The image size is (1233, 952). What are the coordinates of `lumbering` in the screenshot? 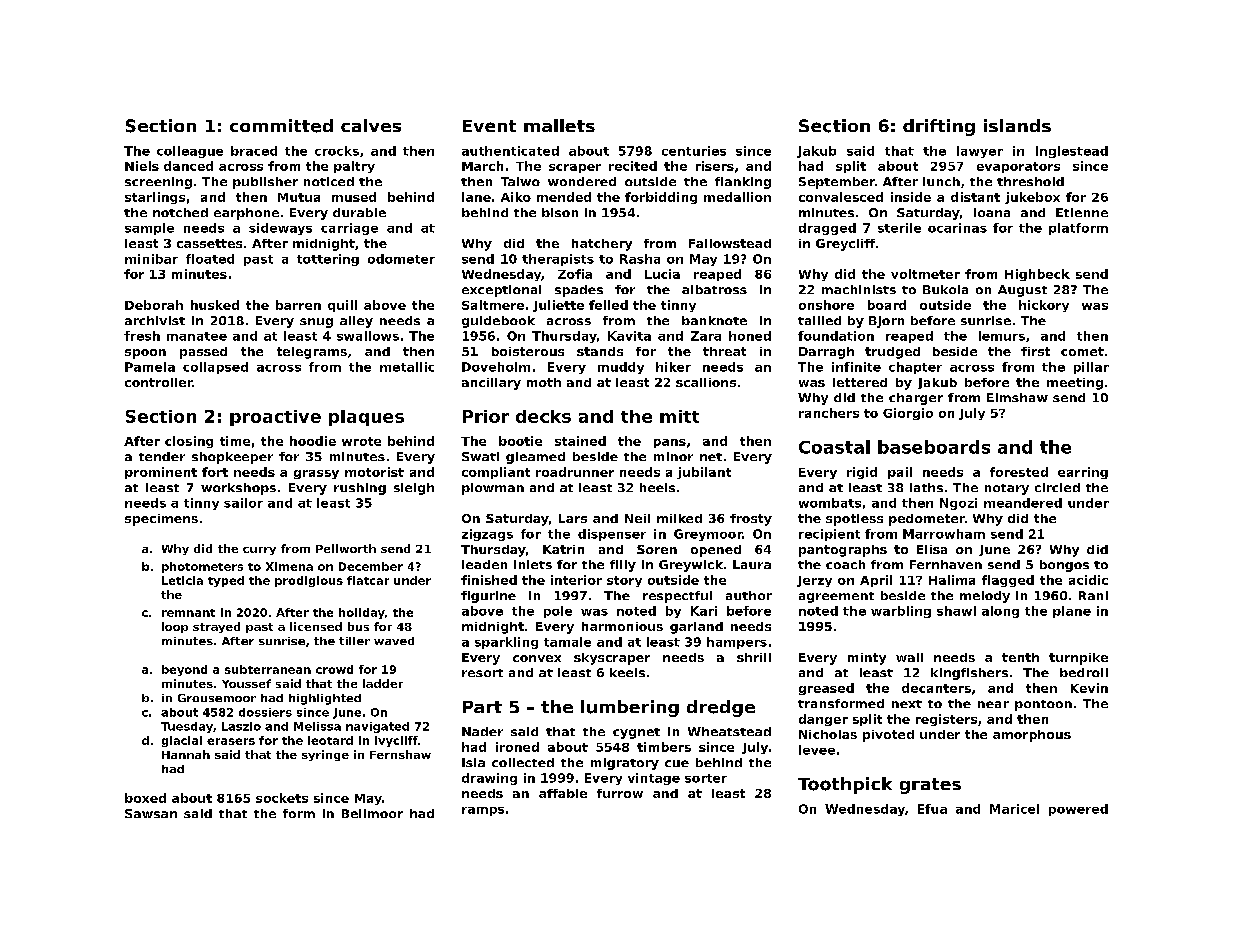 It's located at (630, 708).
